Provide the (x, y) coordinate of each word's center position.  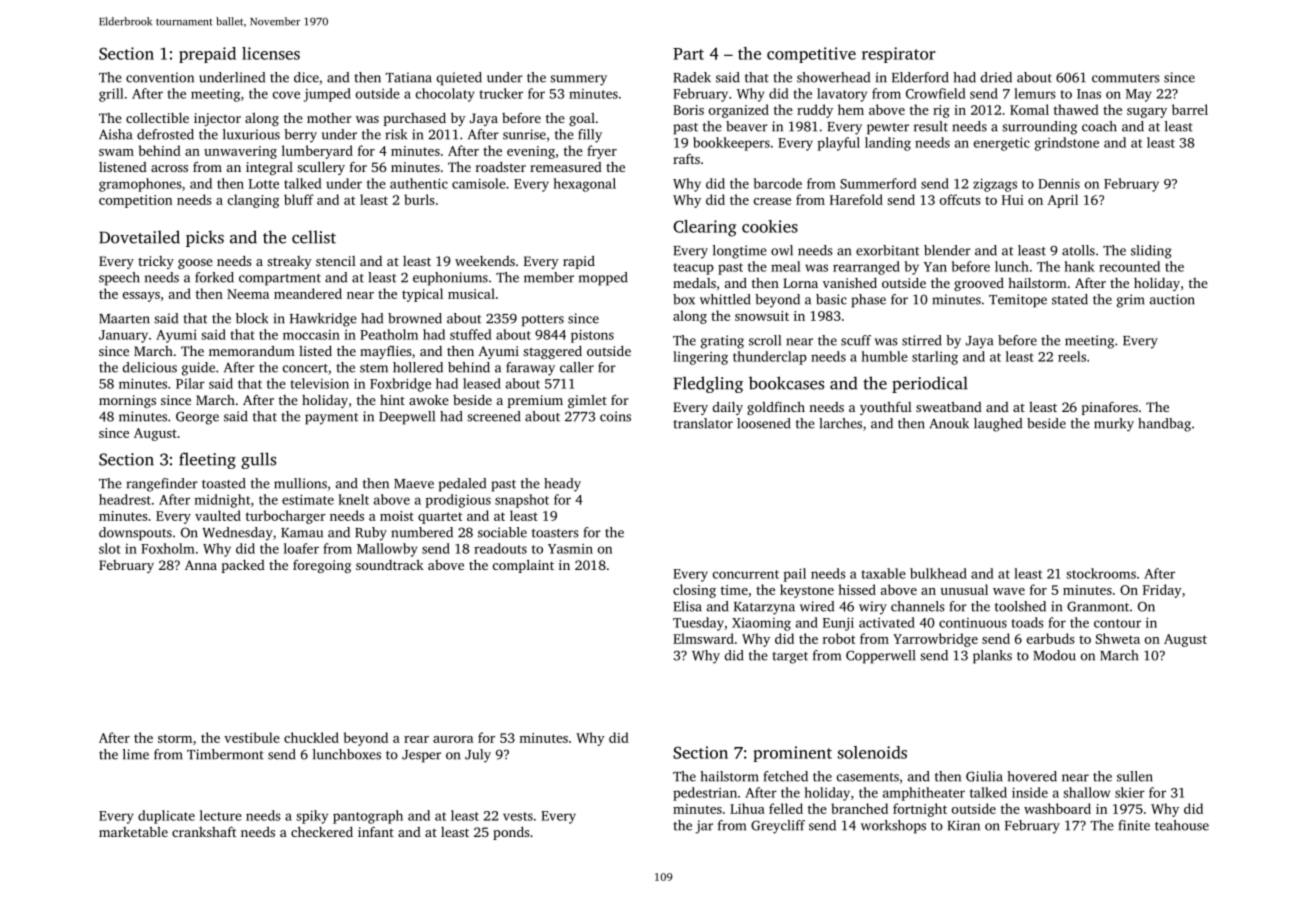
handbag (1164, 425)
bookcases (786, 383)
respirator (899, 55)
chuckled (311, 737)
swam (116, 152)
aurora (453, 739)
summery (578, 80)
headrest (125, 499)
